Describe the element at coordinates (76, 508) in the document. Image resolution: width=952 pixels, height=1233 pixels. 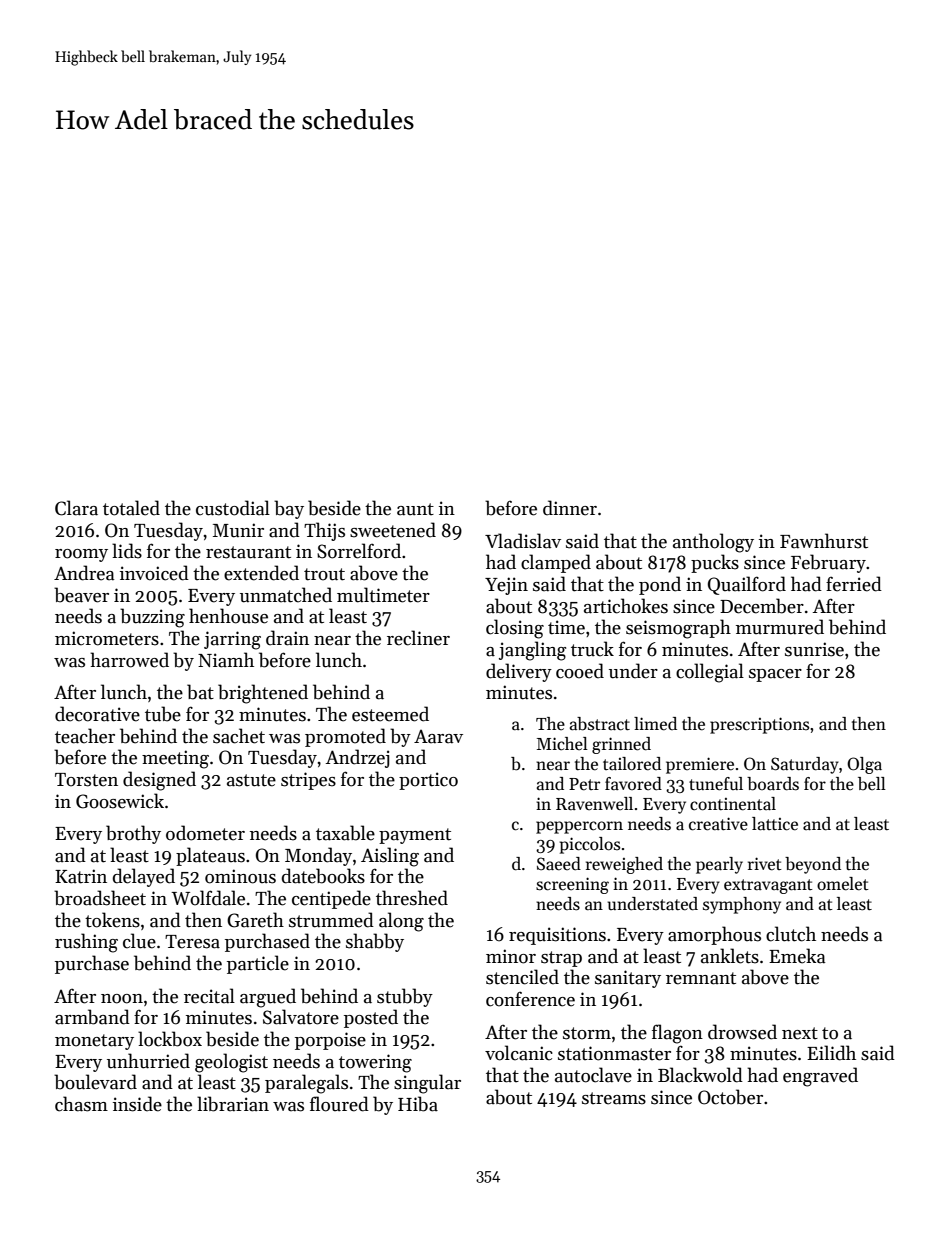
I see `Clara` at that location.
